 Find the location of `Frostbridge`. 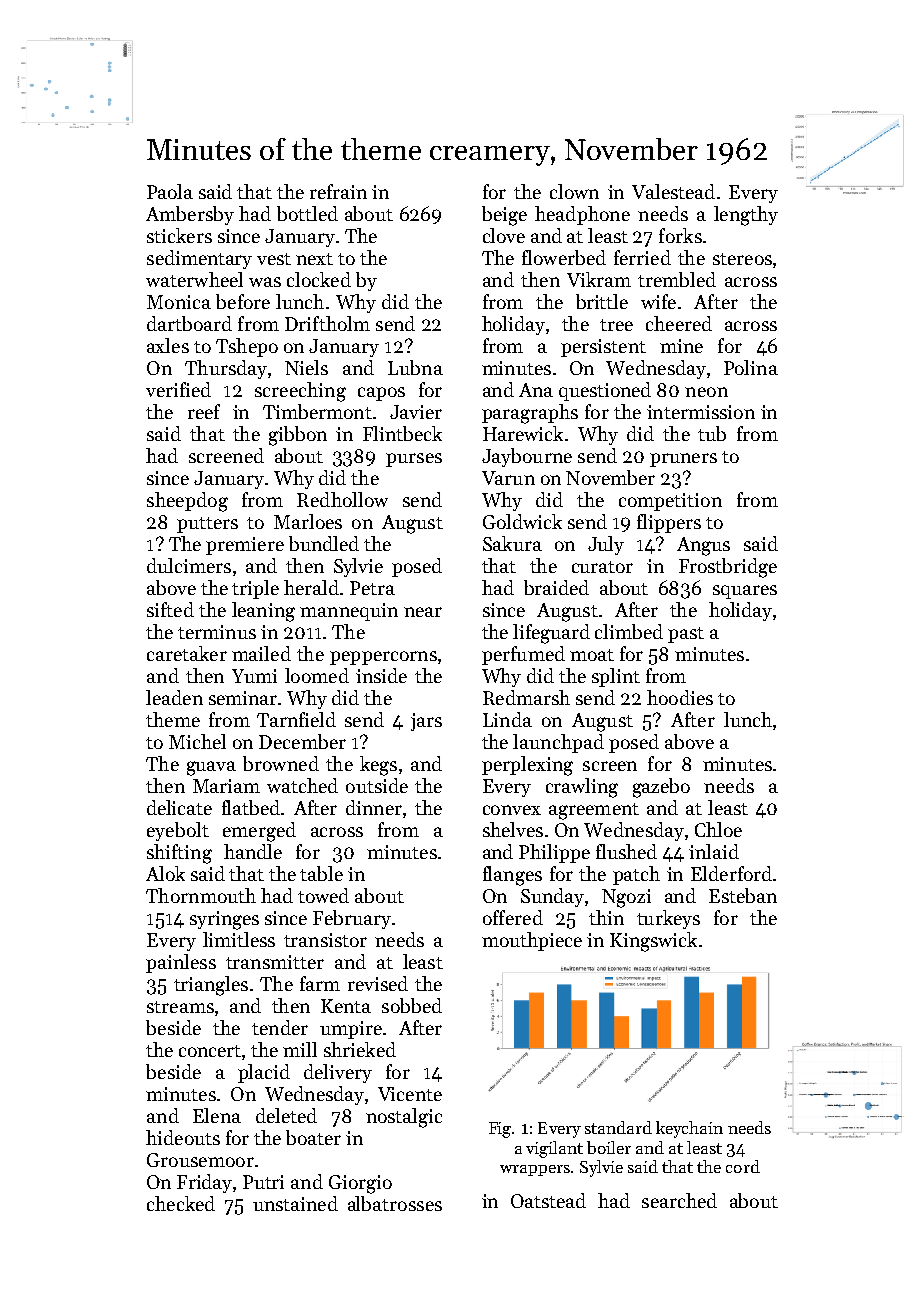

Frostbridge is located at coordinates (728, 568).
